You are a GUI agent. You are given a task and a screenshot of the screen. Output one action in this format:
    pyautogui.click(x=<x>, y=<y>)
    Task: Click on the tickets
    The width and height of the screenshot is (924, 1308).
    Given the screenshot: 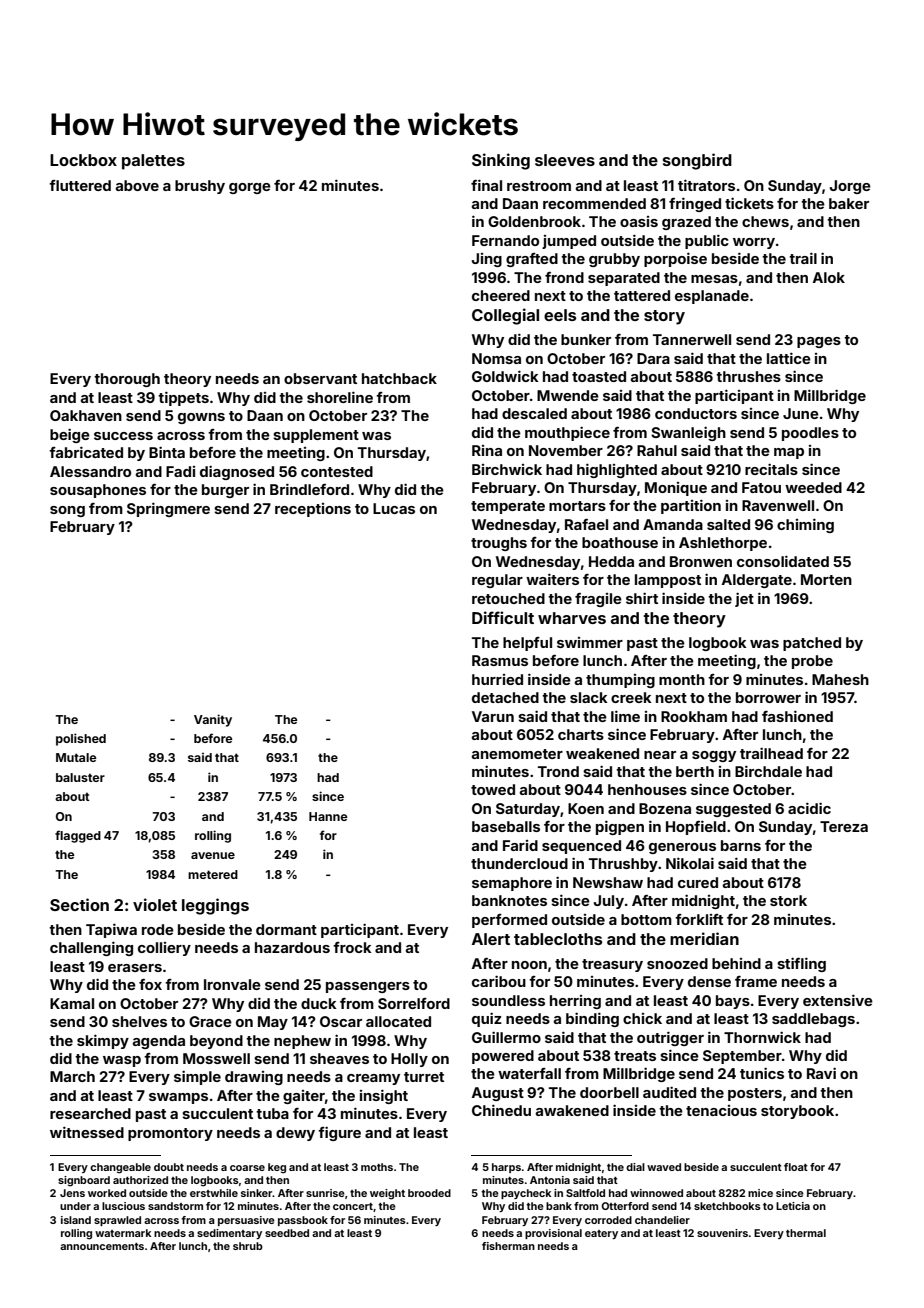 What is the action you would take?
    pyautogui.click(x=749, y=203)
